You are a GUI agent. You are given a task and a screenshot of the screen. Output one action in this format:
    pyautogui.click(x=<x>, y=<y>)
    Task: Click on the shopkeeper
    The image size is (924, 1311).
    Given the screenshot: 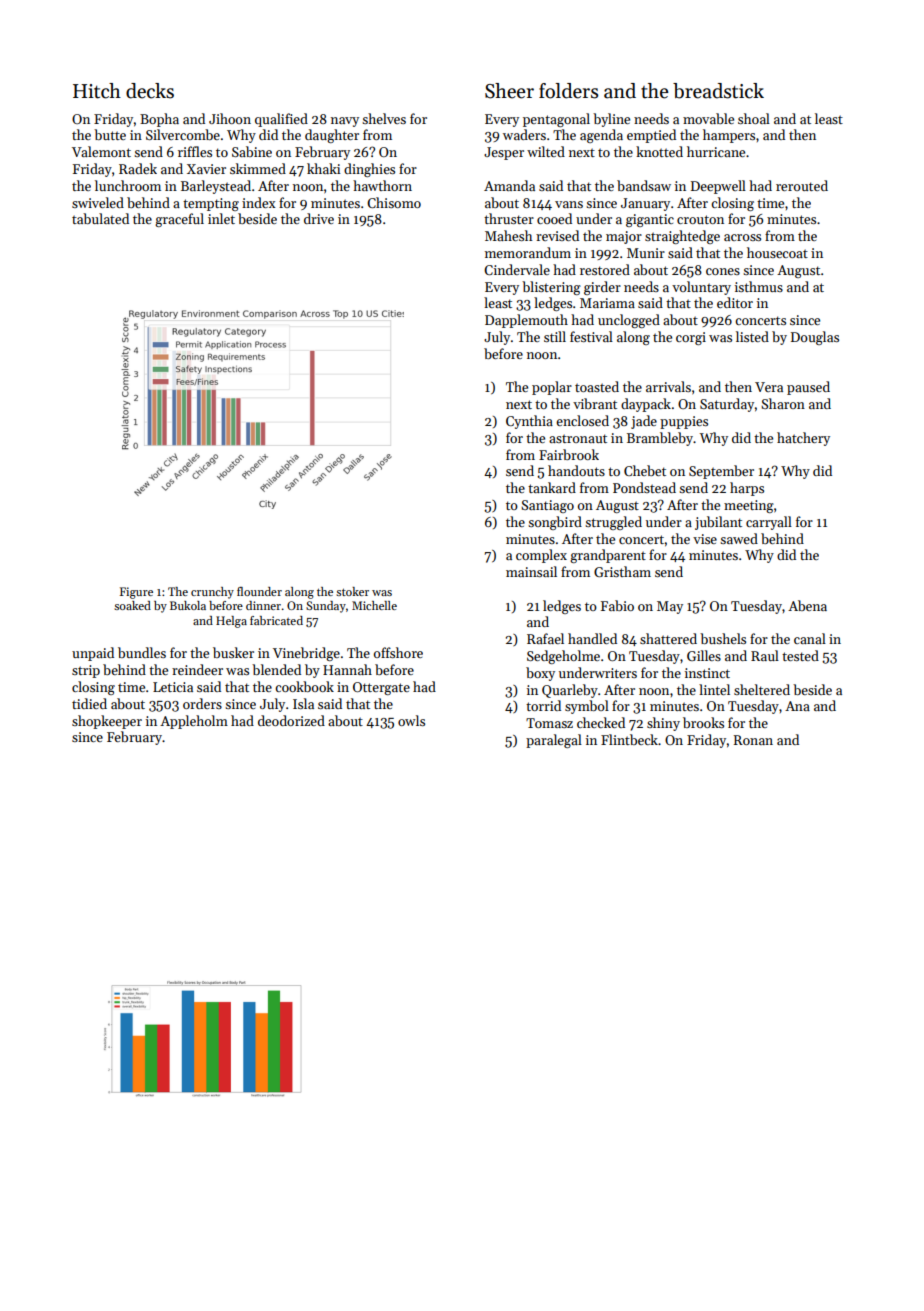 What is the action you would take?
    pyautogui.click(x=107, y=722)
